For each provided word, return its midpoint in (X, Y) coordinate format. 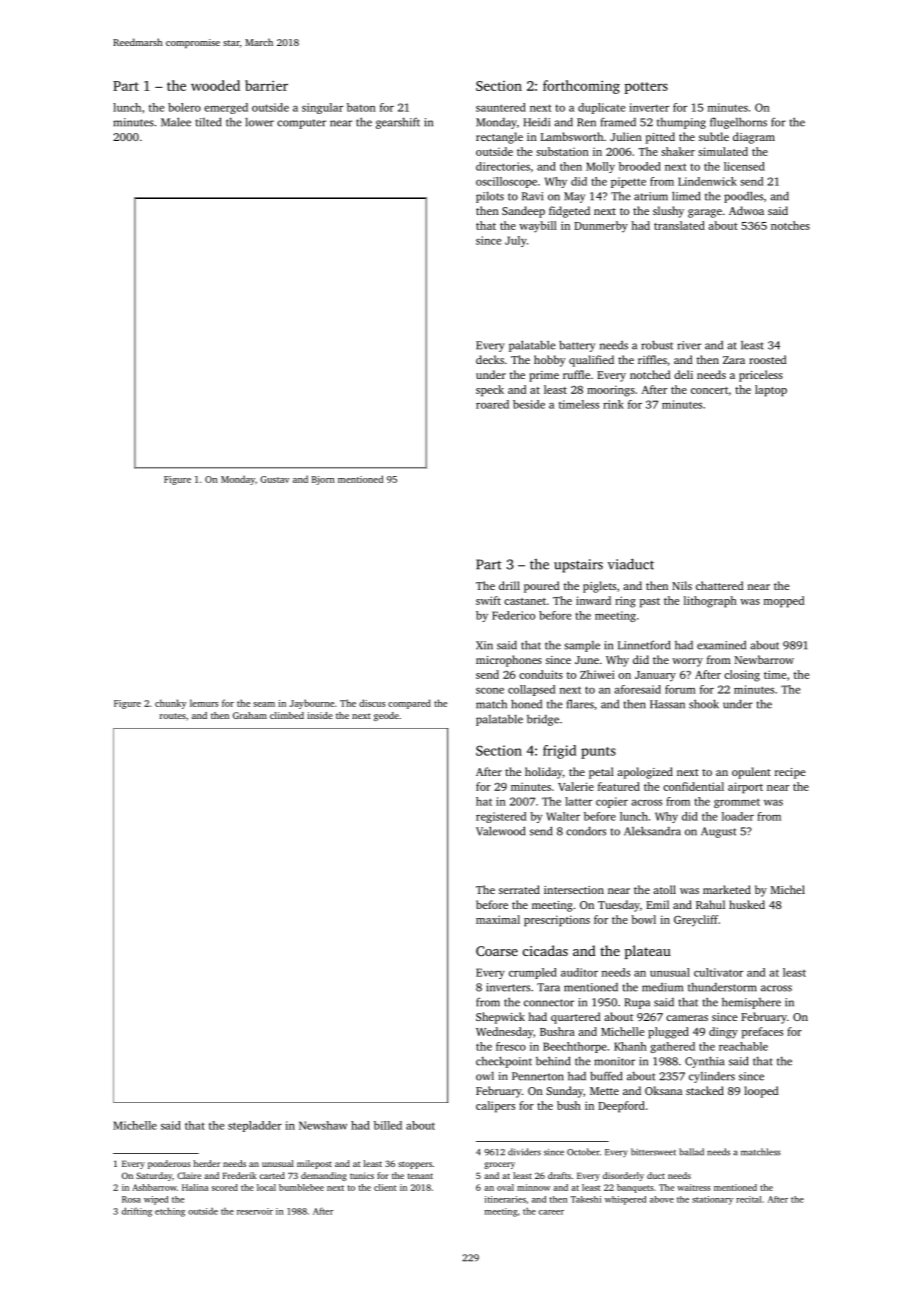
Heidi (536, 122)
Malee (176, 122)
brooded (640, 166)
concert (709, 390)
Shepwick (500, 1018)
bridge (543, 720)
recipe (790, 773)
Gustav (274, 479)
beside (529, 404)
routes (173, 716)
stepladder (255, 1126)
